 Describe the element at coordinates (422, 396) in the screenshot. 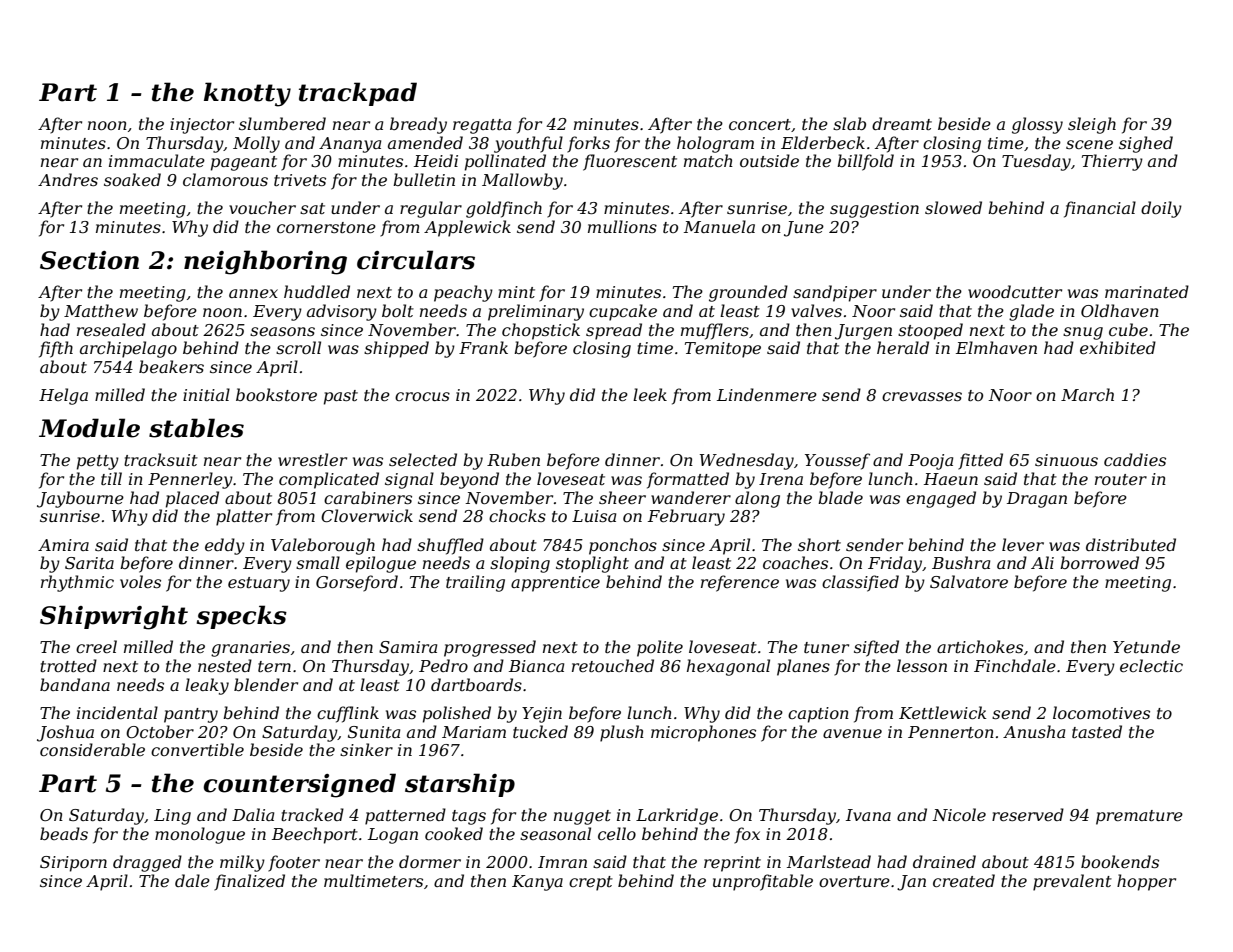

I see `crocus` at that location.
